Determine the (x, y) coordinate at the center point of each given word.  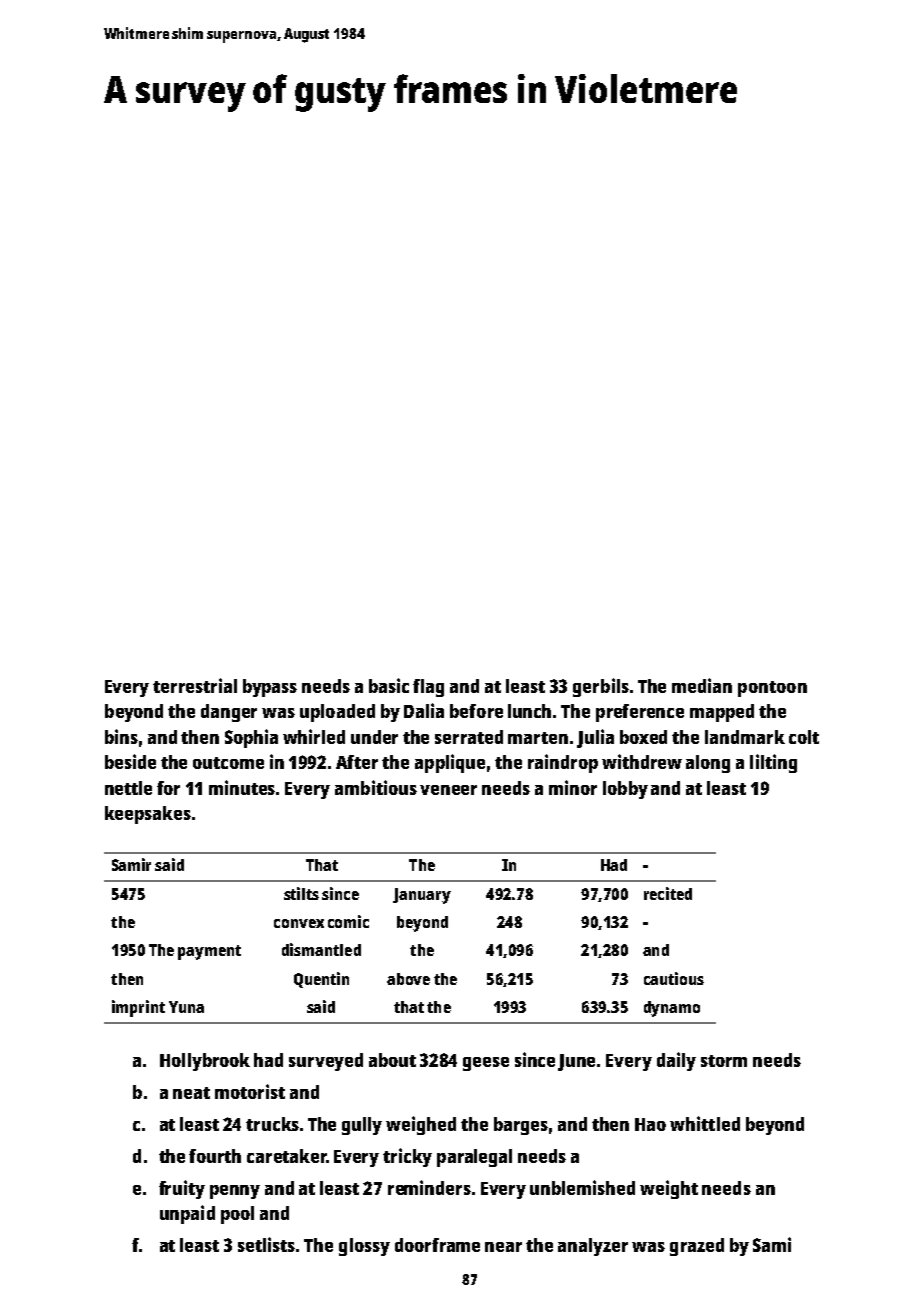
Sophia (251, 738)
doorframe (437, 1245)
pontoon (772, 689)
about (392, 1060)
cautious (674, 978)
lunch (529, 711)
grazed (697, 1247)
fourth (215, 1156)
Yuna (186, 1007)
